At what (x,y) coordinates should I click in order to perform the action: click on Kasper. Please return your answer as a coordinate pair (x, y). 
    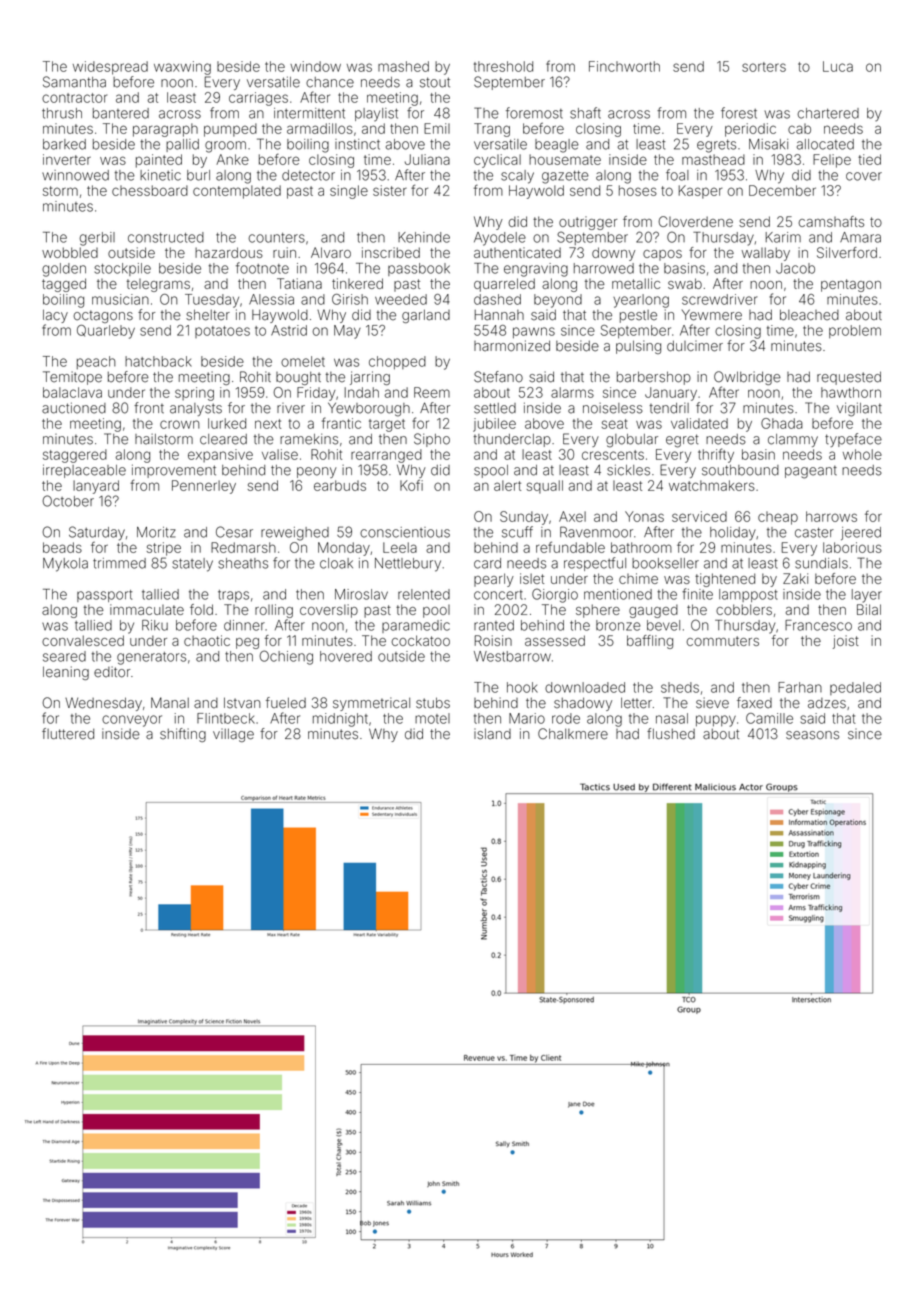
    Looking at the image, I should click on (700, 192).
